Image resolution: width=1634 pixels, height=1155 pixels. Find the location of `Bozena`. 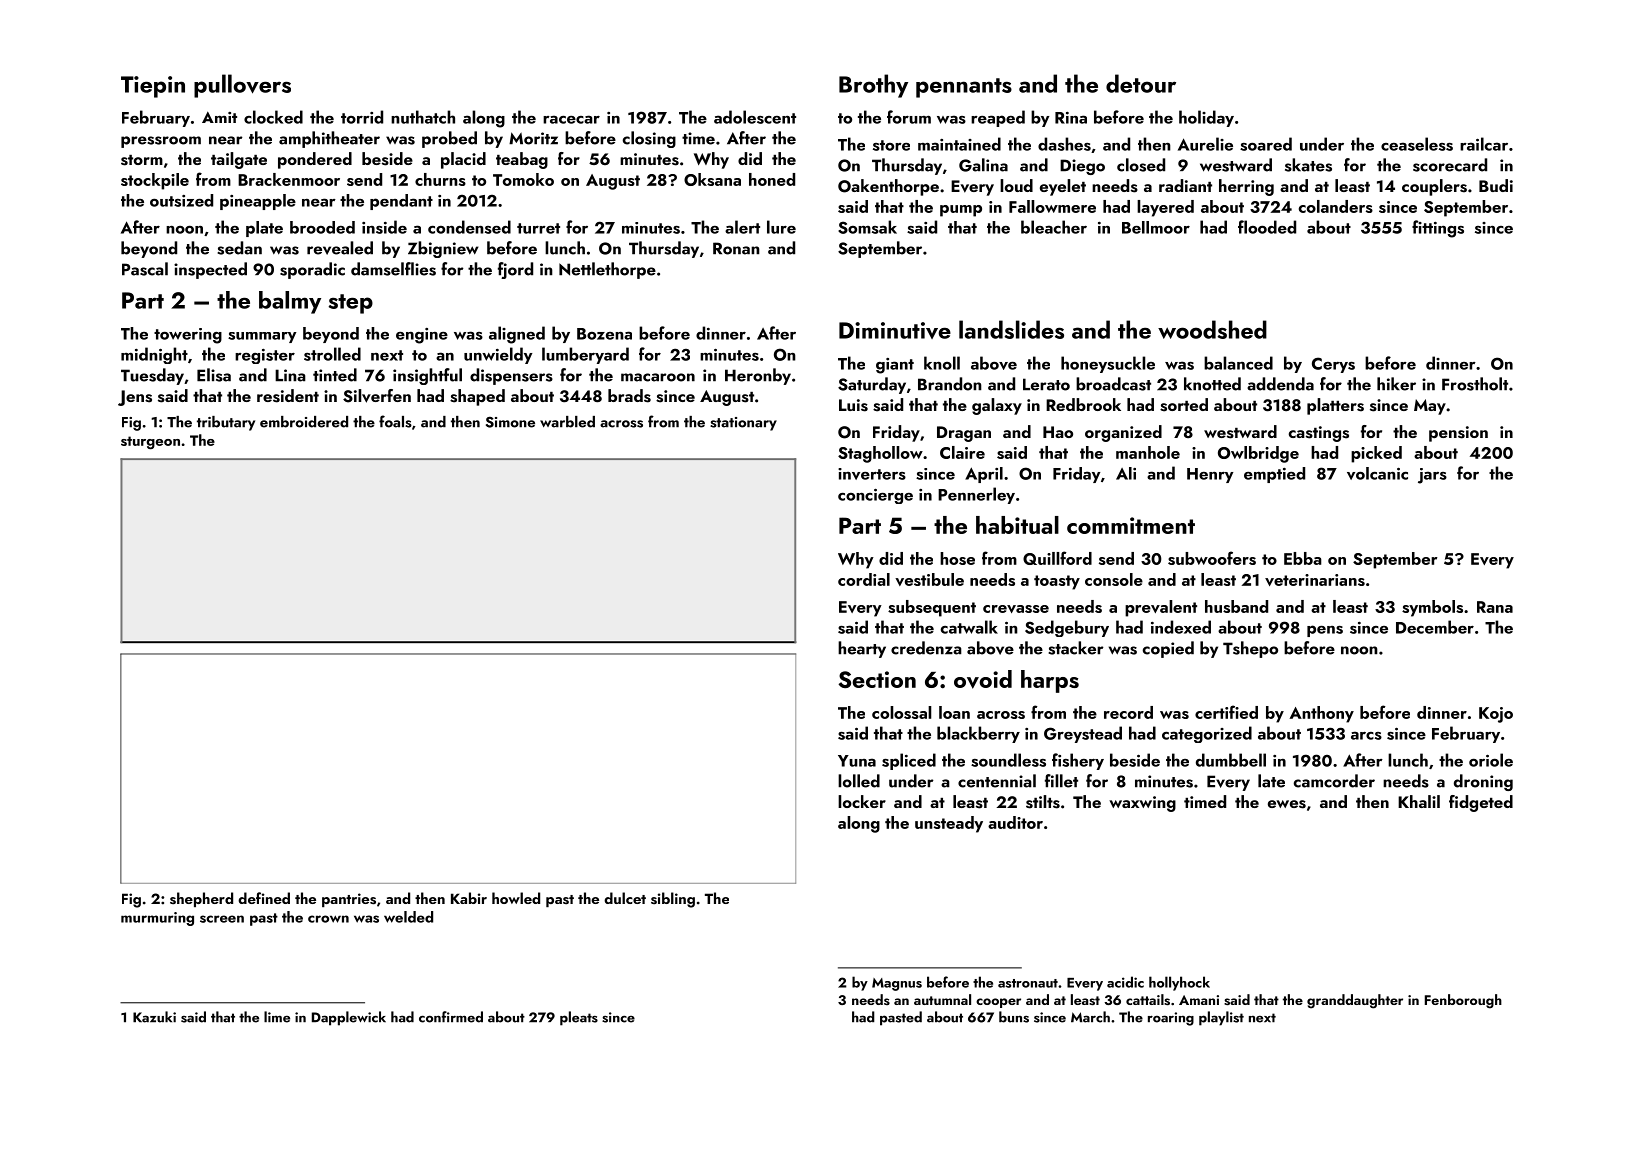

Bozena is located at coordinates (604, 334).
